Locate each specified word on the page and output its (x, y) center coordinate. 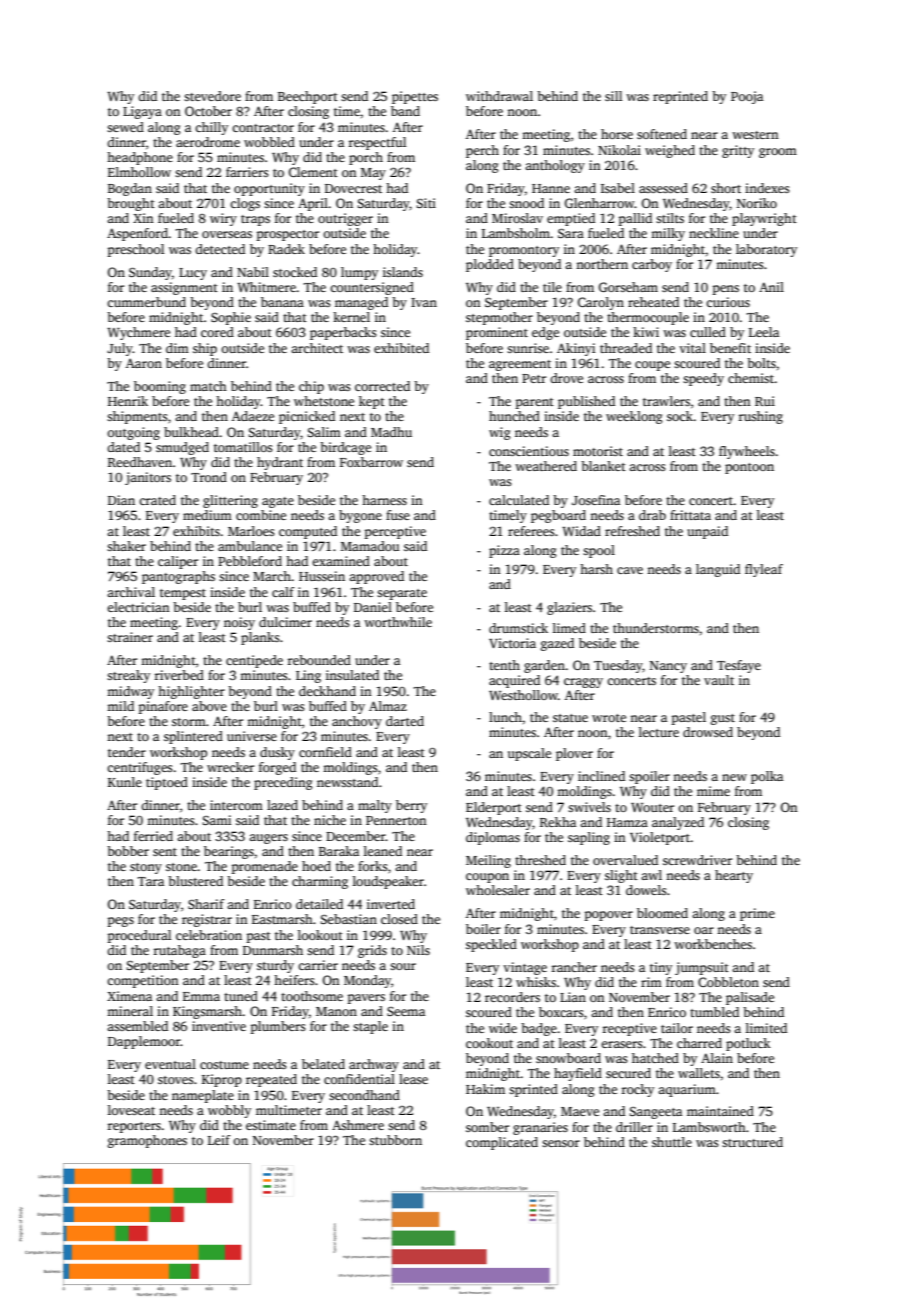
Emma (201, 996)
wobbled (269, 142)
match (208, 386)
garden (544, 666)
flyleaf (764, 570)
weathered (546, 466)
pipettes (415, 97)
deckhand (327, 691)
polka (767, 777)
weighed (670, 151)
